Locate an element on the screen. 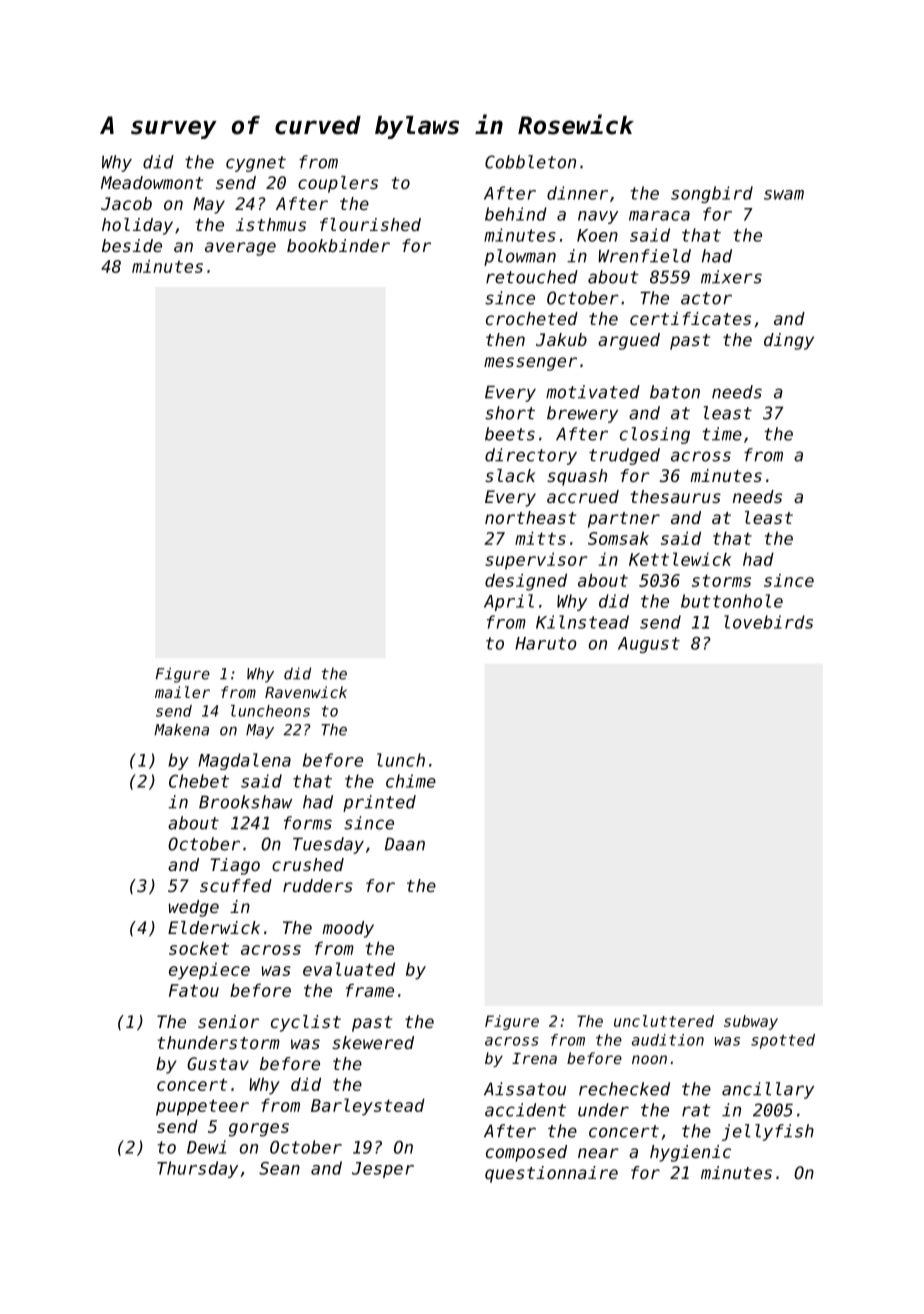 The image size is (924, 1314). lovebirds is located at coordinates (768, 622).
